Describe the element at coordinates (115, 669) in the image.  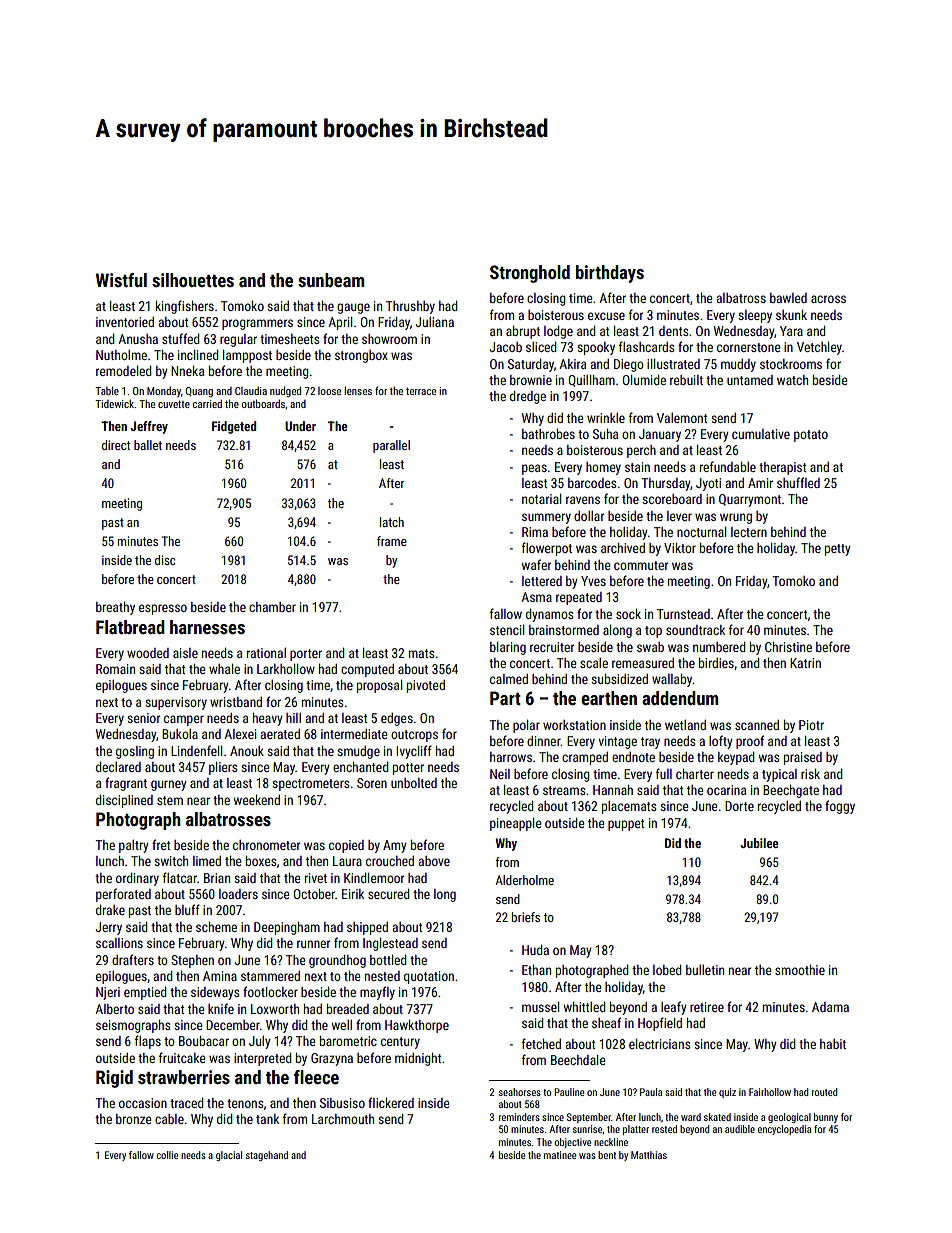
I see `Romain` at that location.
